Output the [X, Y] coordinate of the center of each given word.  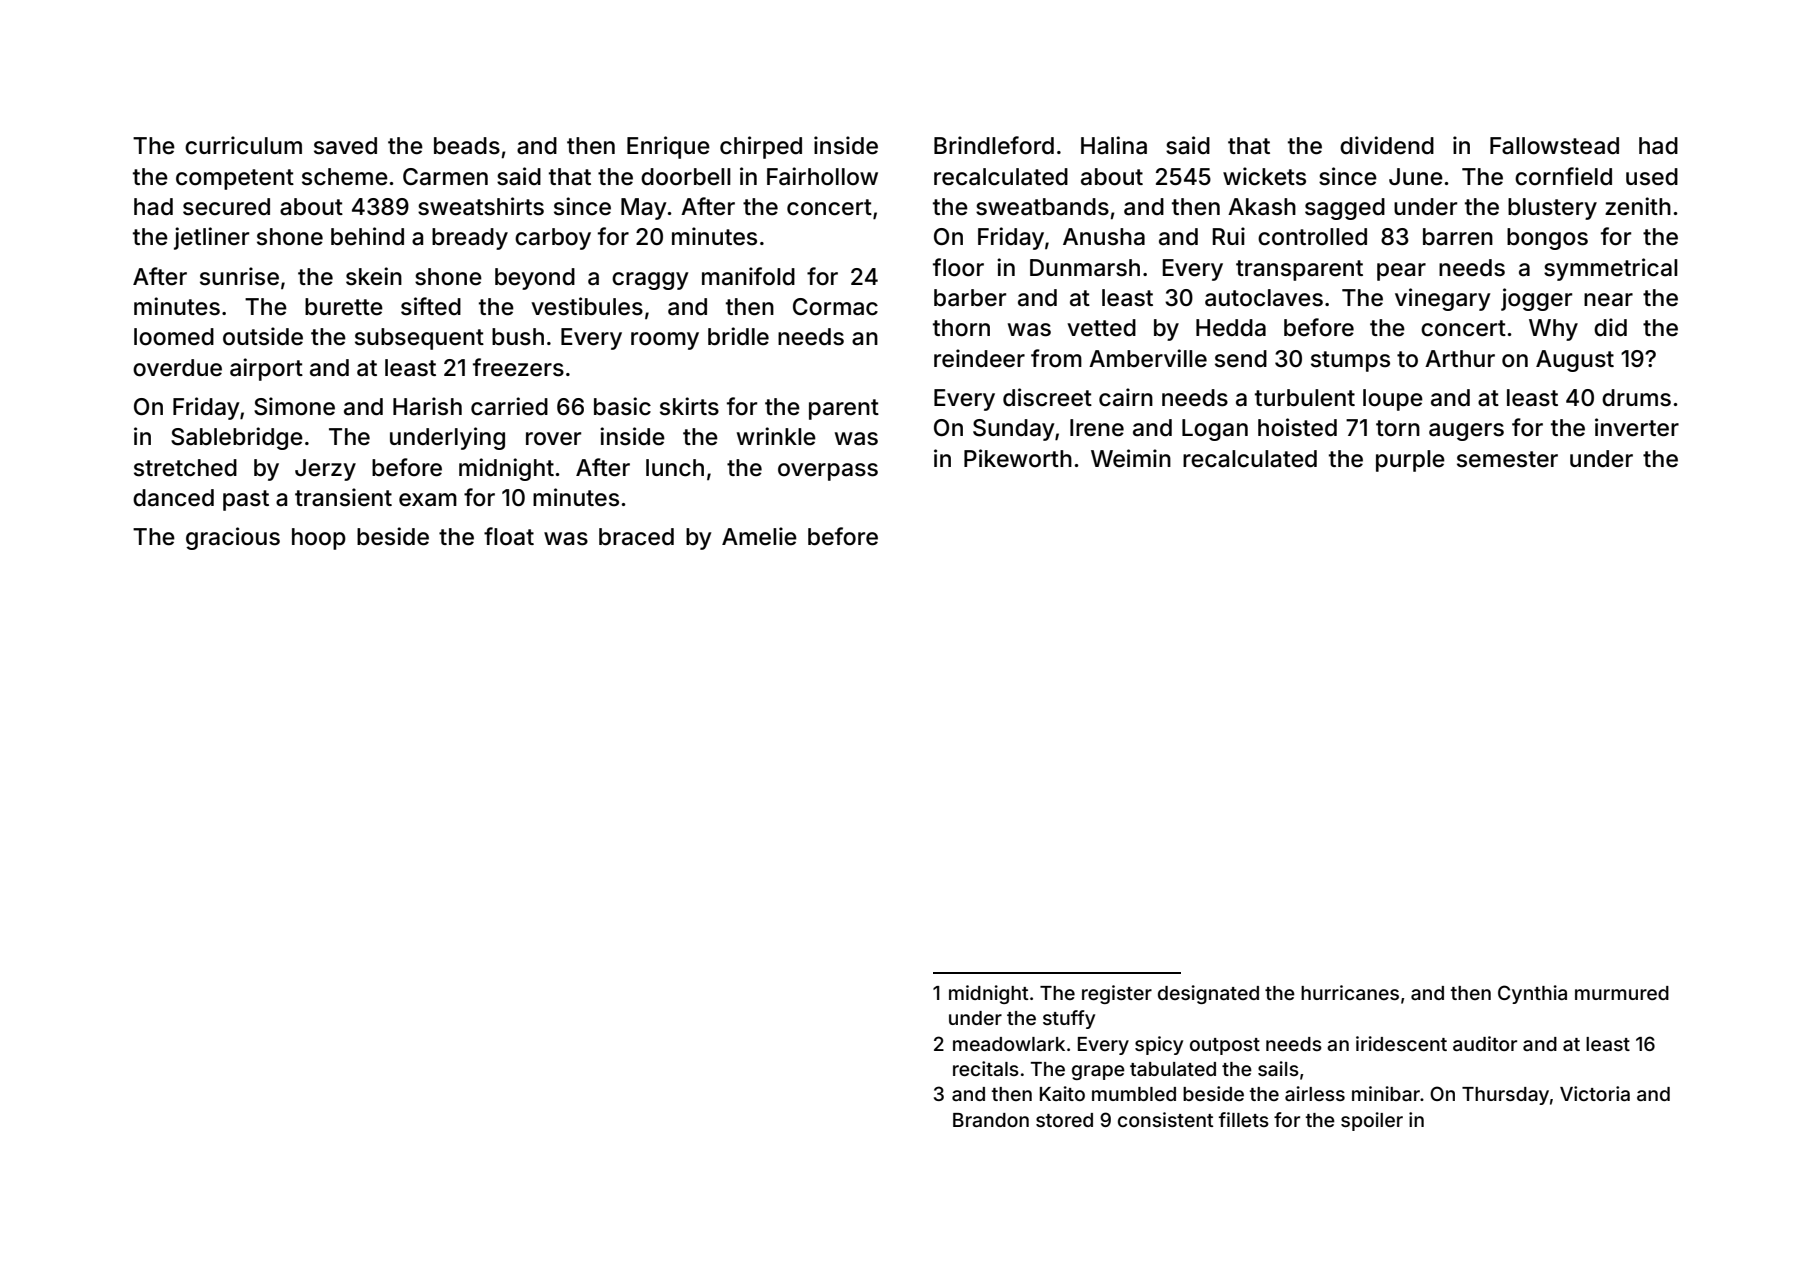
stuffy [1069, 1019]
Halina [1114, 145]
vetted [1101, 328]
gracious [233, 538]
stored [1064, 1120]
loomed [174, 337]
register [1117, 994]
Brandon [991, 1120]
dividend [1387, 145]
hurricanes [1350, 992]
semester [1507, 459]
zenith [1638, 206]
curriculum [243, 145]
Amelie [759, 536]
